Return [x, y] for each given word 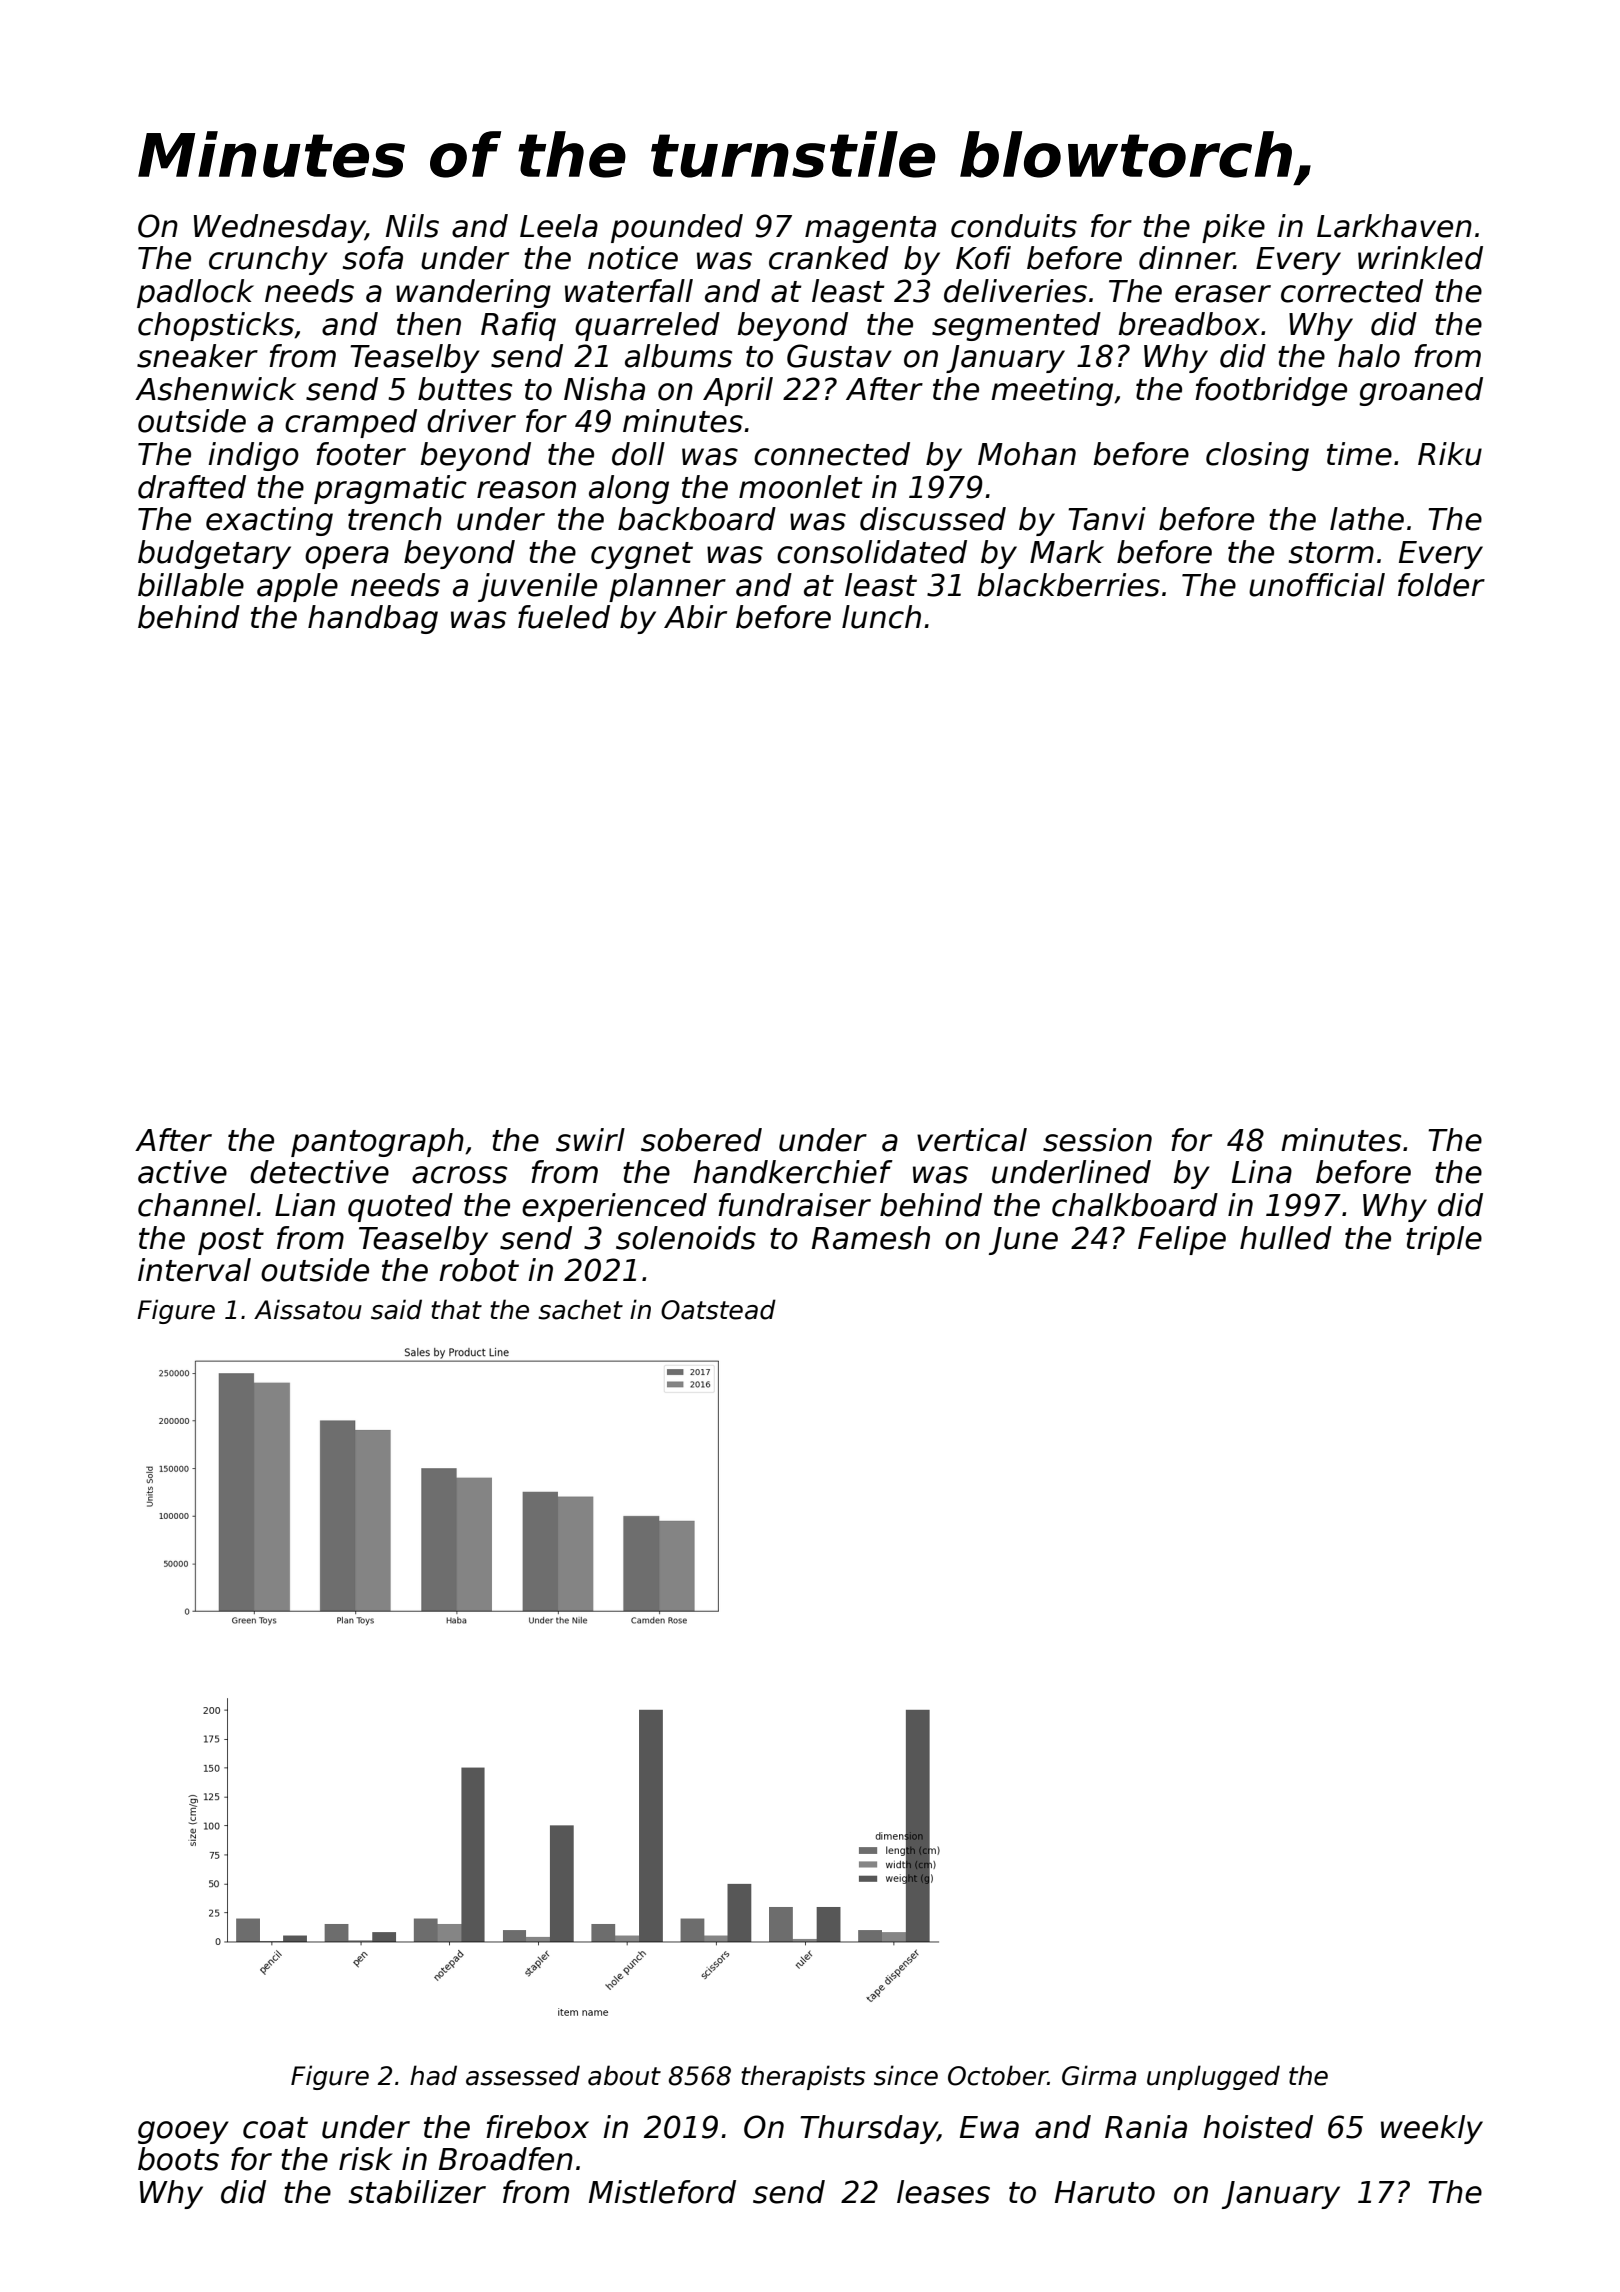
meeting [1052, 391]
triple [1444, 1240]
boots [178, 2159]
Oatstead [718, 1309]
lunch [881, 617]
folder [1441, 585]
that [456, 1309]
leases [943, 2192]
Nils [412, 226]
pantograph [377, 1142]
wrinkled [1420, 258]
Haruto [1105, 2192]
